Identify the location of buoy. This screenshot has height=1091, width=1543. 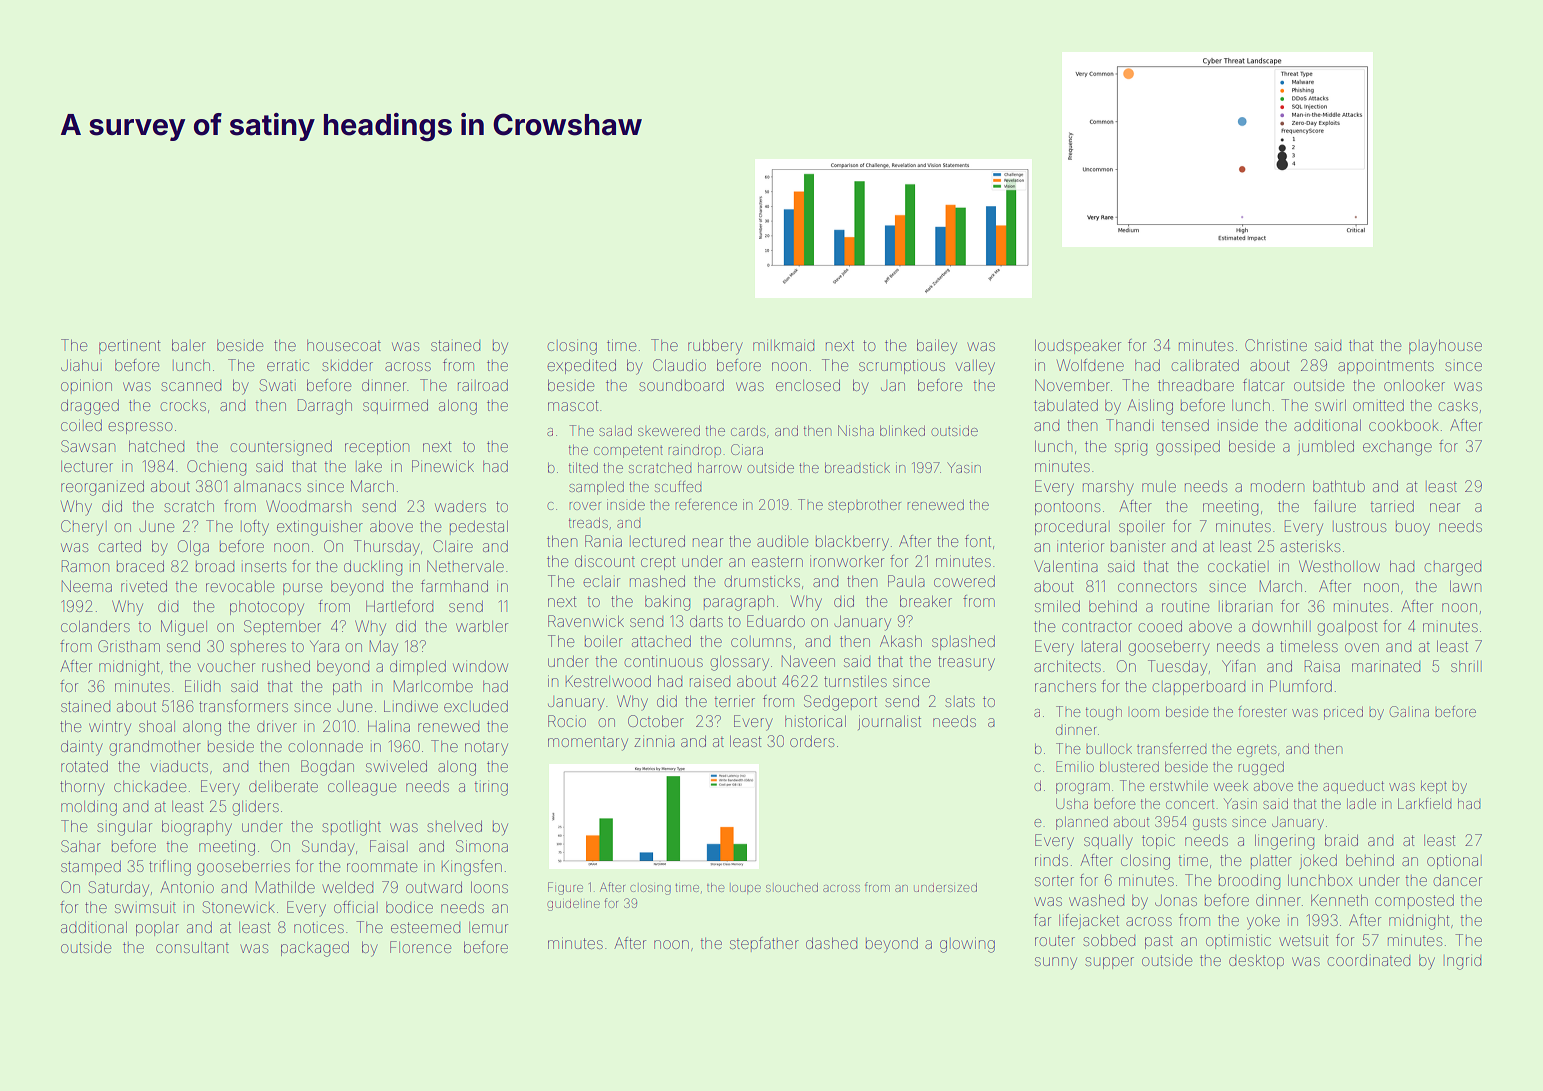
(1413, 528).
